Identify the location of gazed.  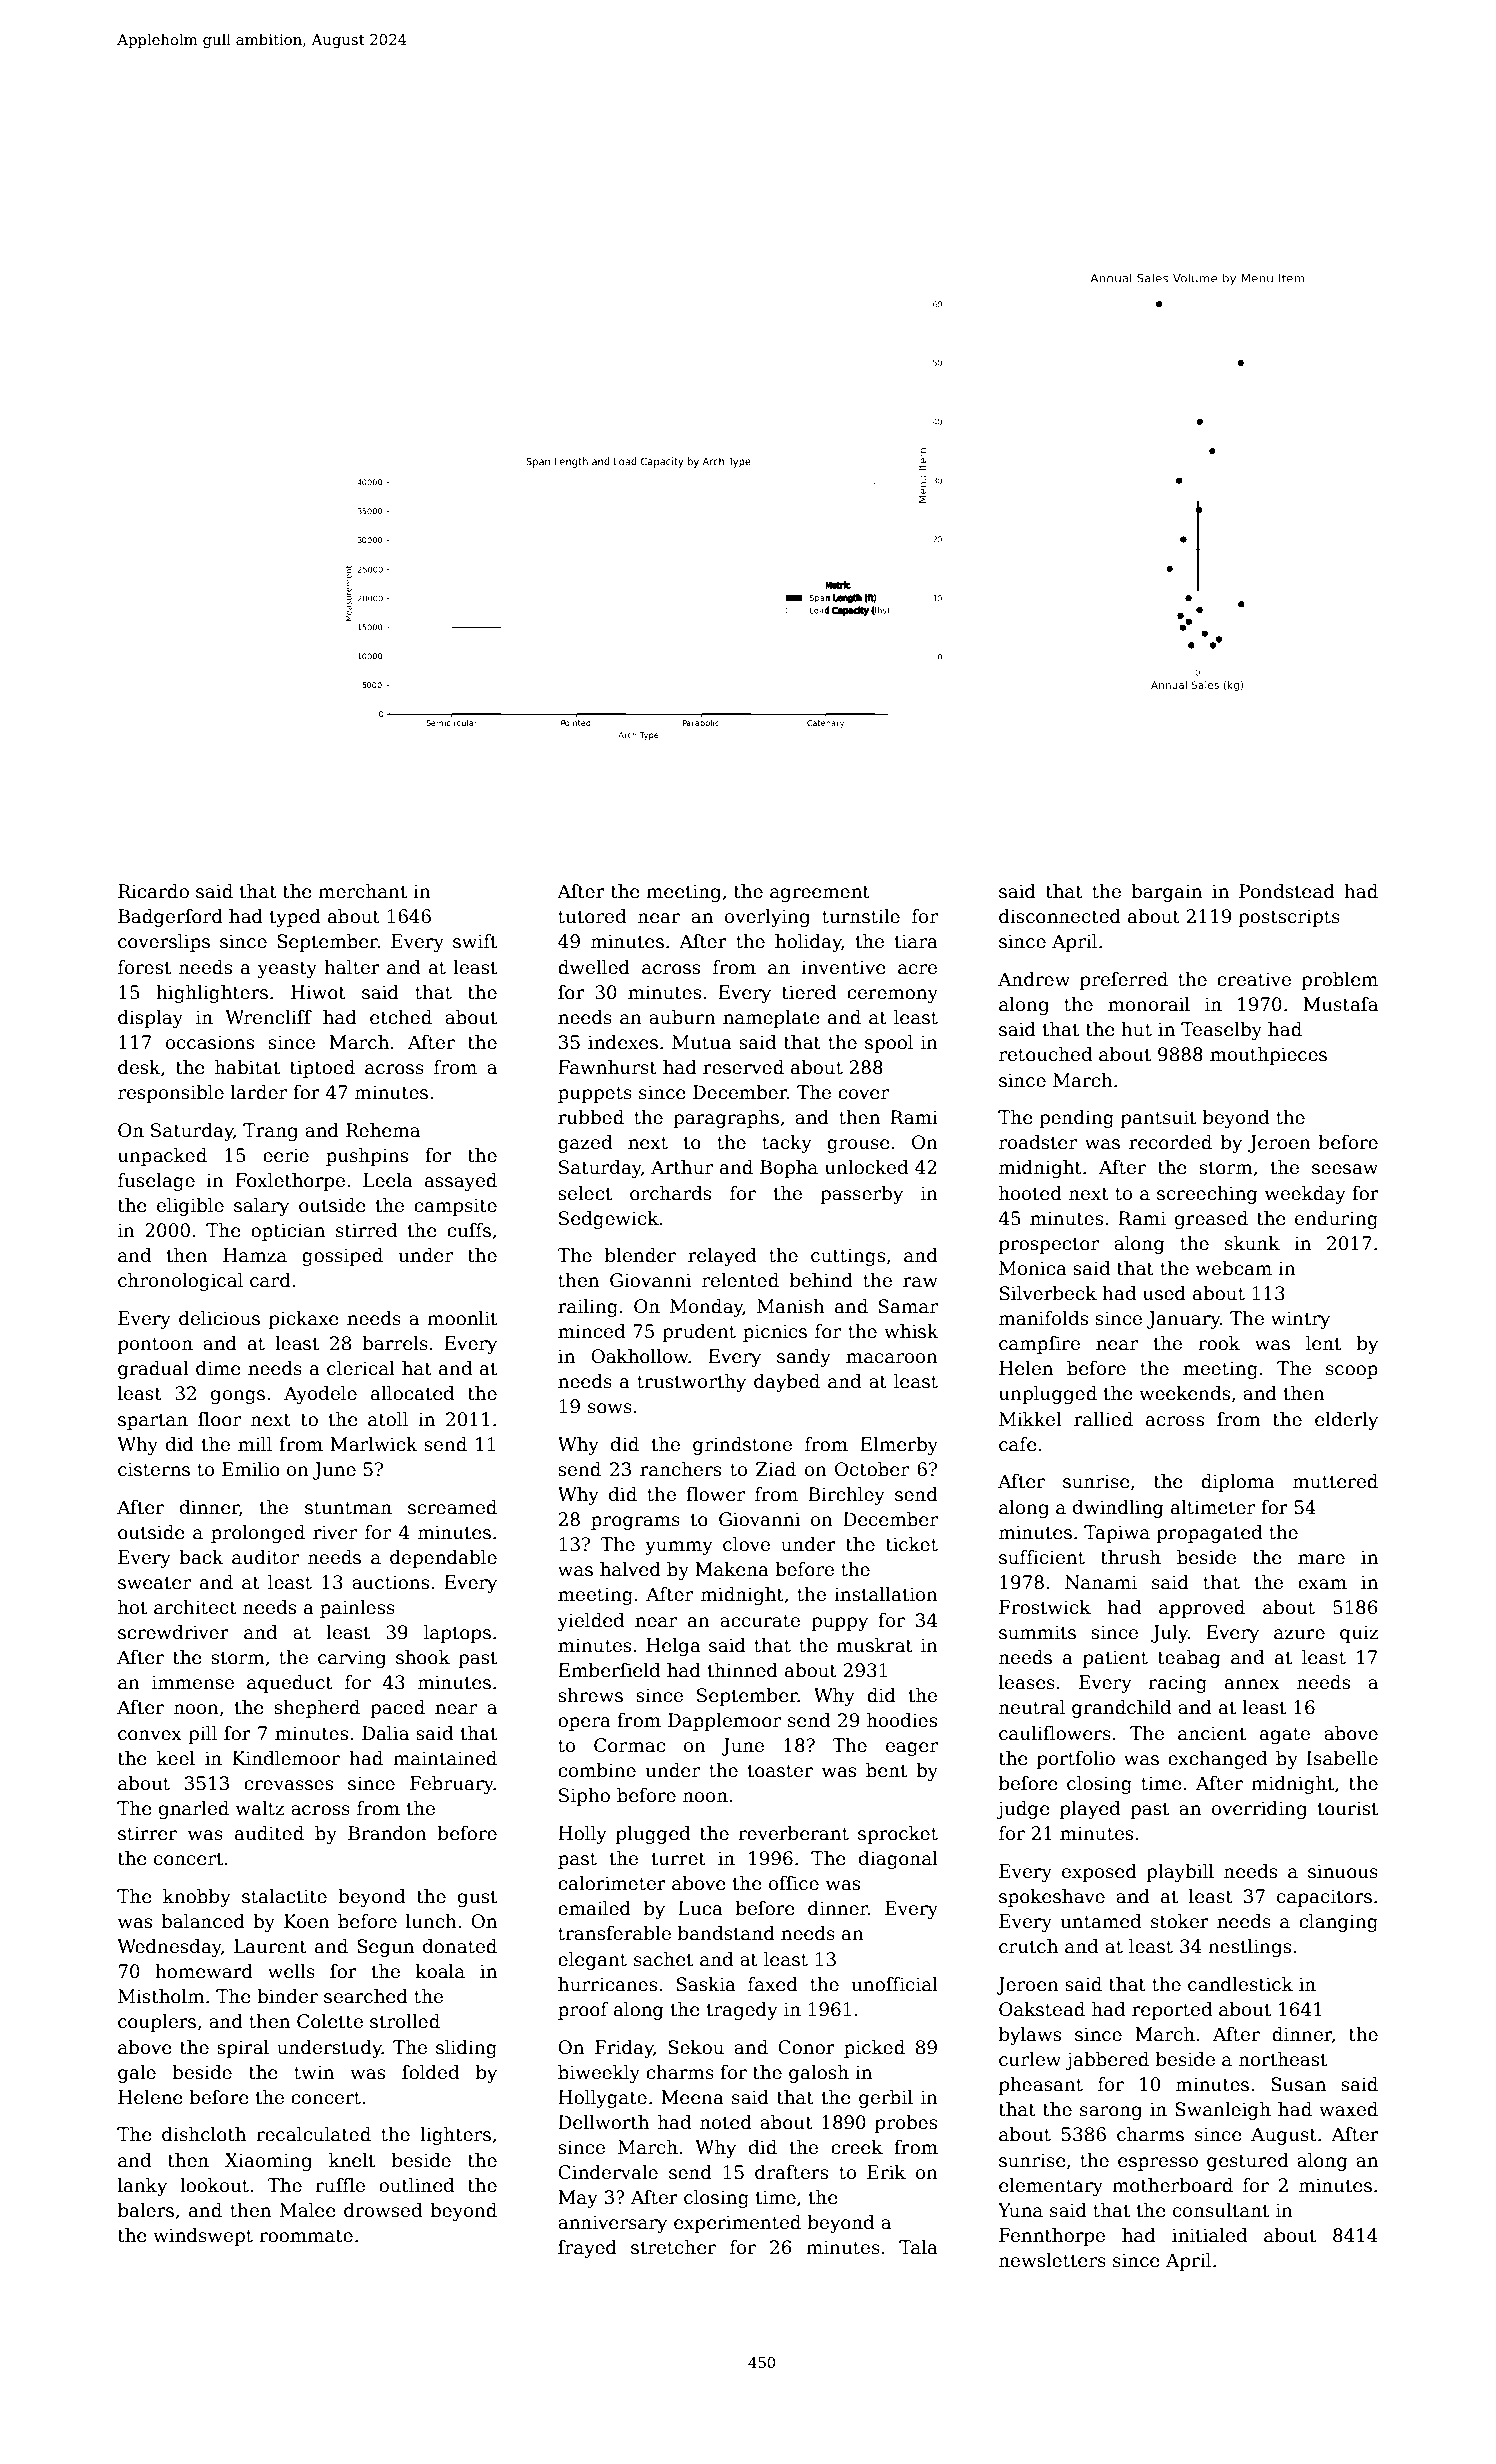
(585, 1144).
